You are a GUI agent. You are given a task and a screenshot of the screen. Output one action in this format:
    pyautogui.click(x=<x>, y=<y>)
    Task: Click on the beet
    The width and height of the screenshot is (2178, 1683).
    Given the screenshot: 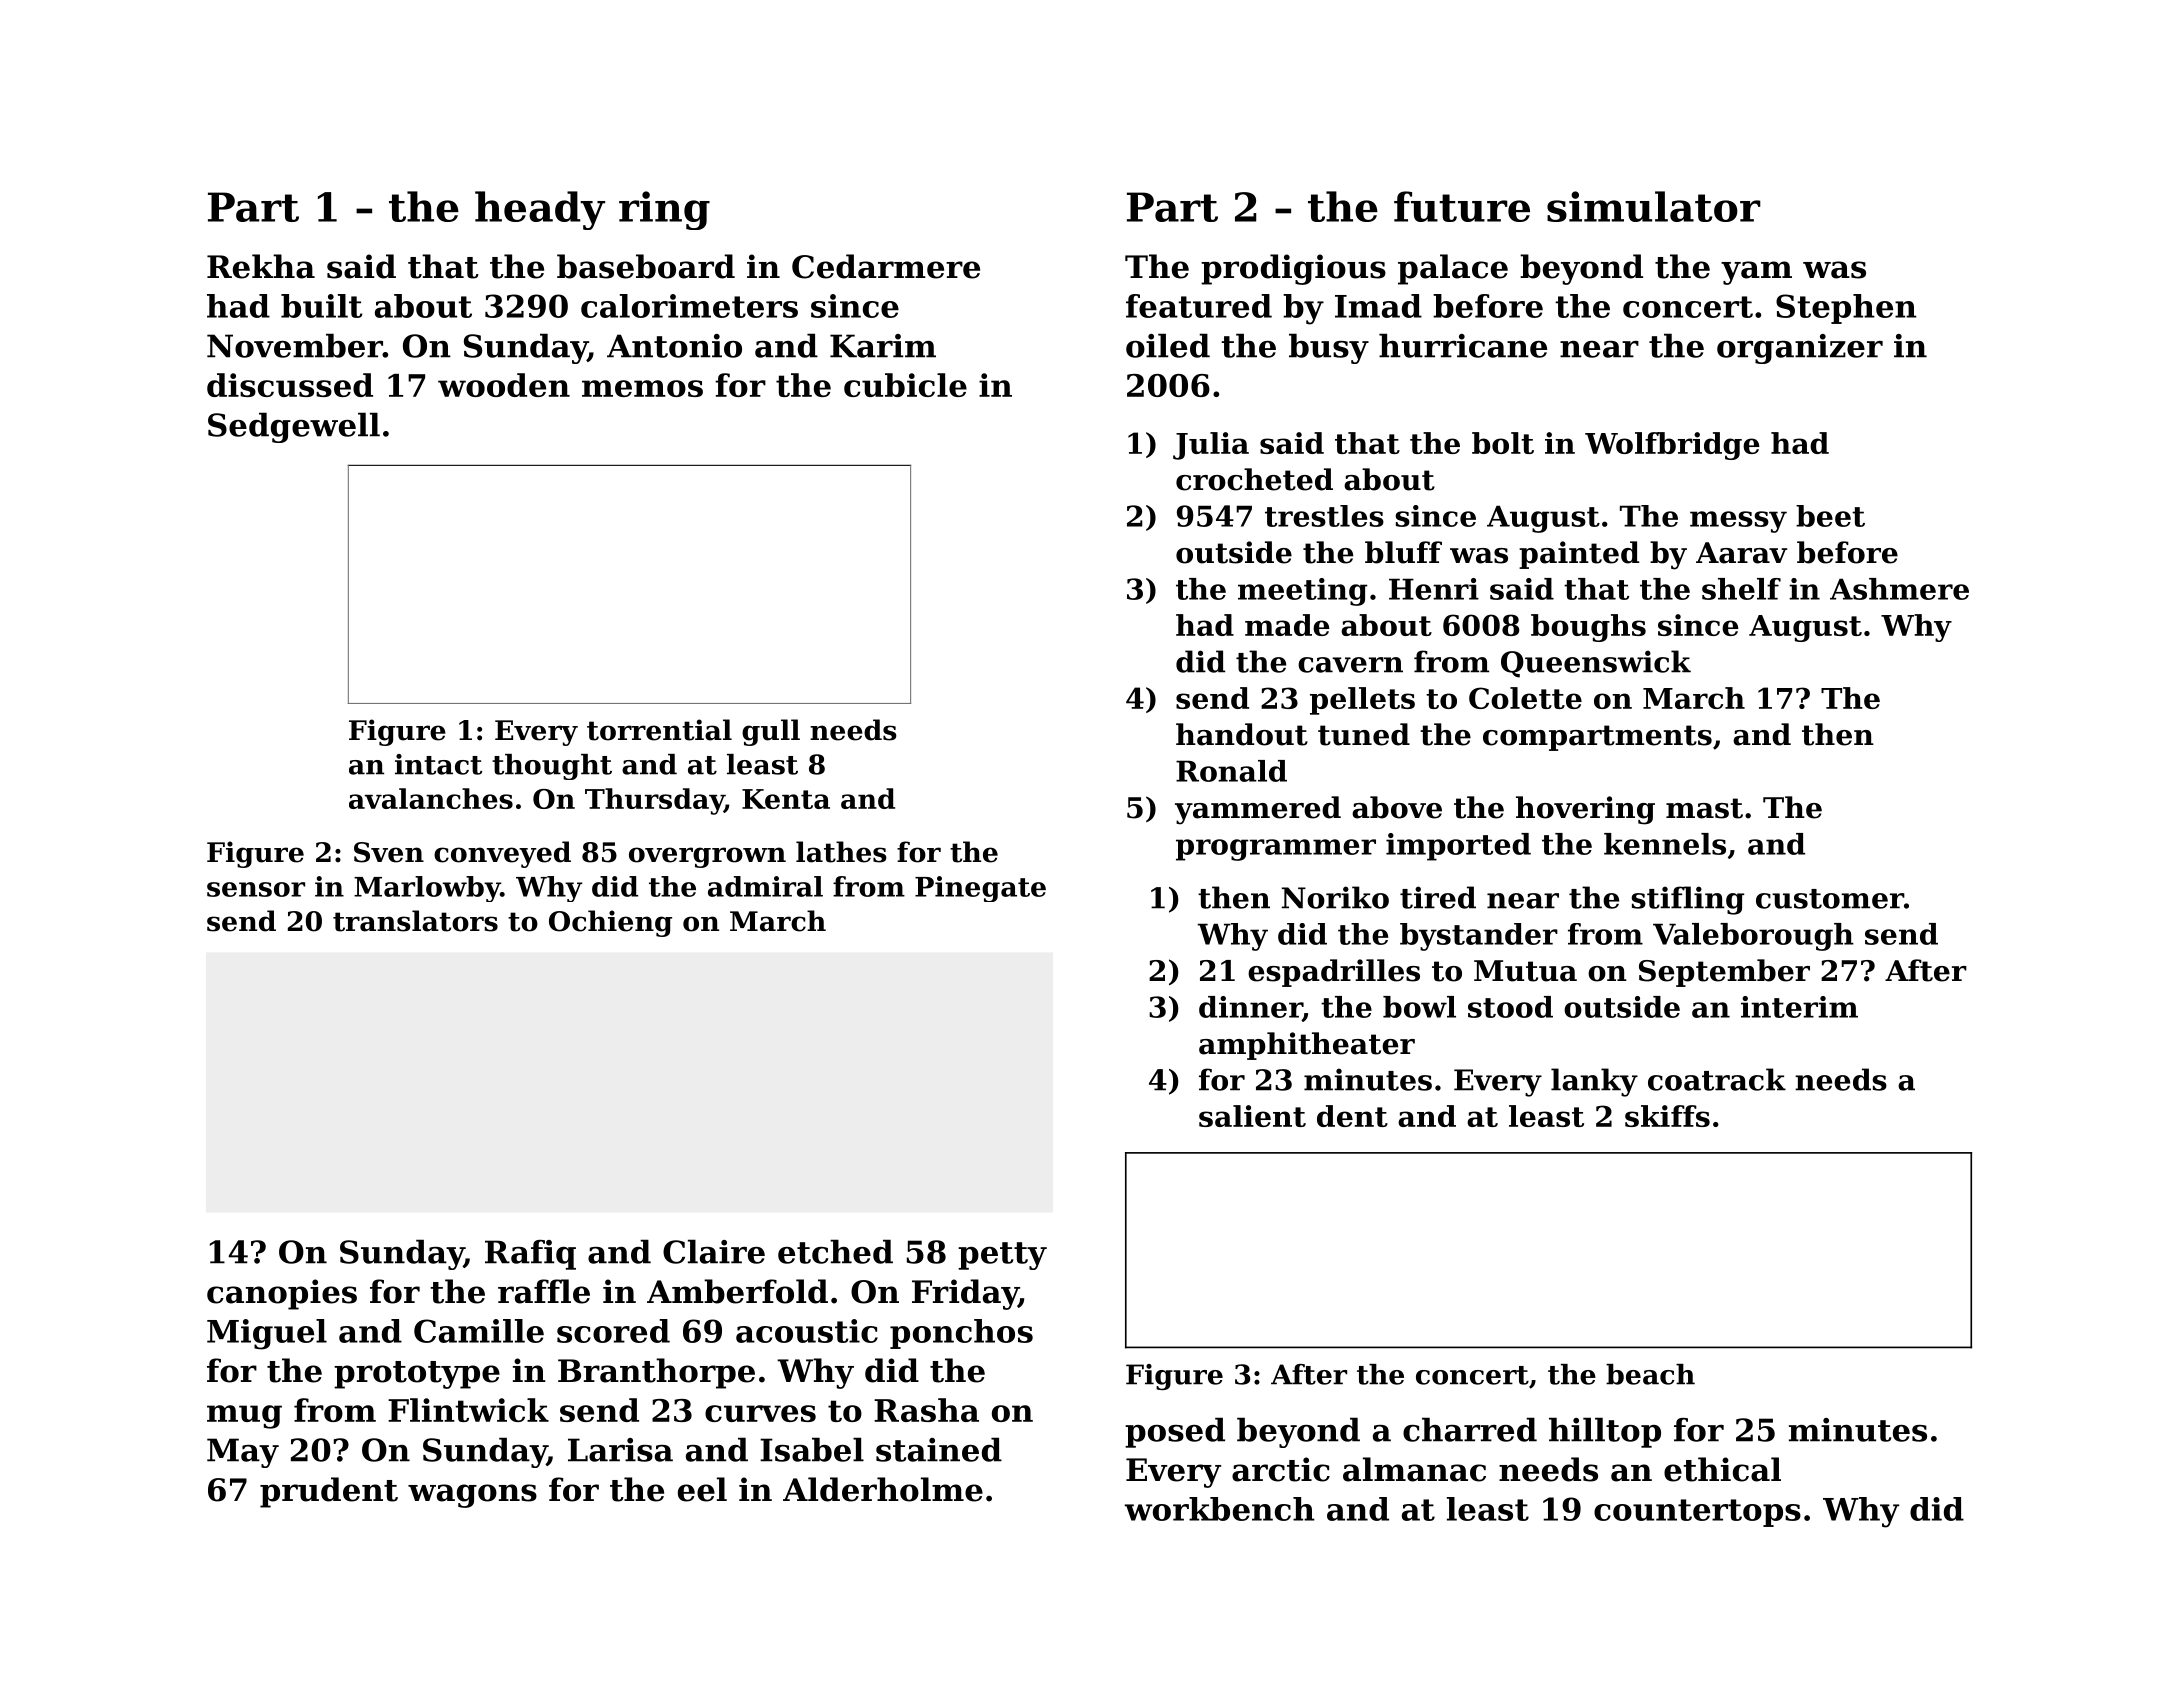 What is the action you would take?
    pyautogui.click(x=1830, y=516)
